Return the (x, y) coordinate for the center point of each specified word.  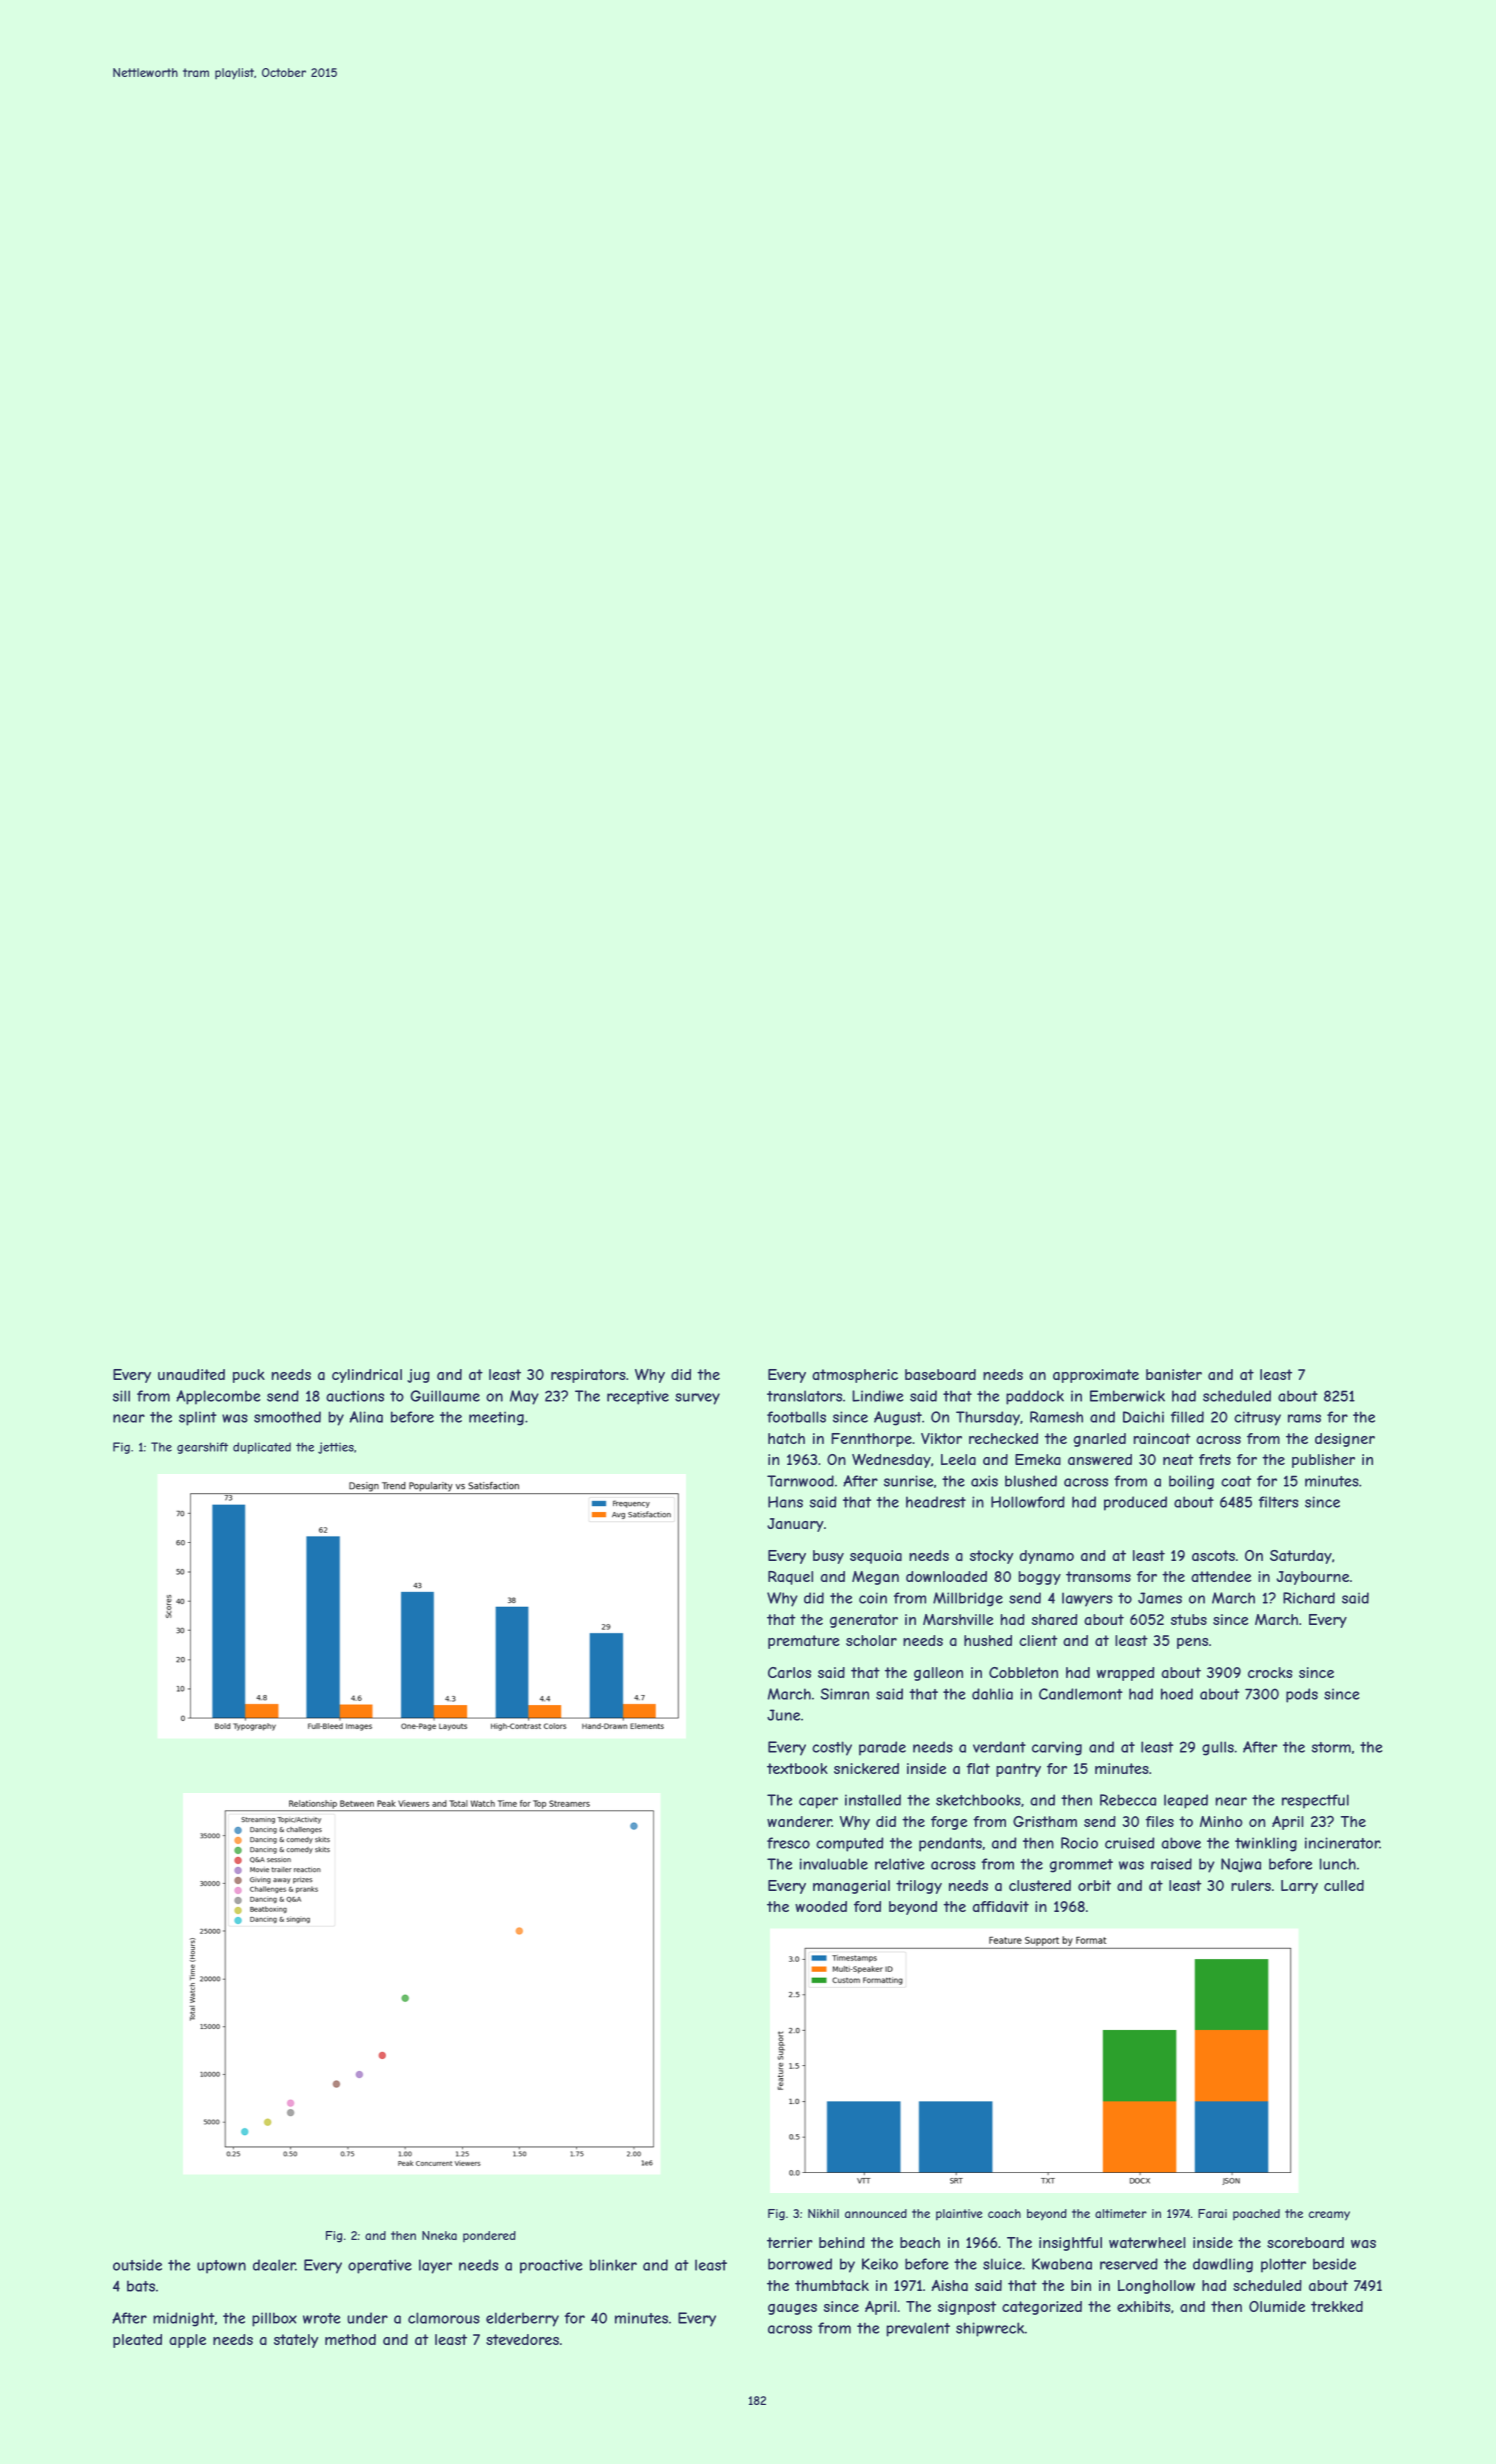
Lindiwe (877, 1396)
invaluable (834, 1864)
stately (296, 2341)
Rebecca (1128, 1800)
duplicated (262, 1448)
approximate (1096, 1376)
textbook (797, 1768)
